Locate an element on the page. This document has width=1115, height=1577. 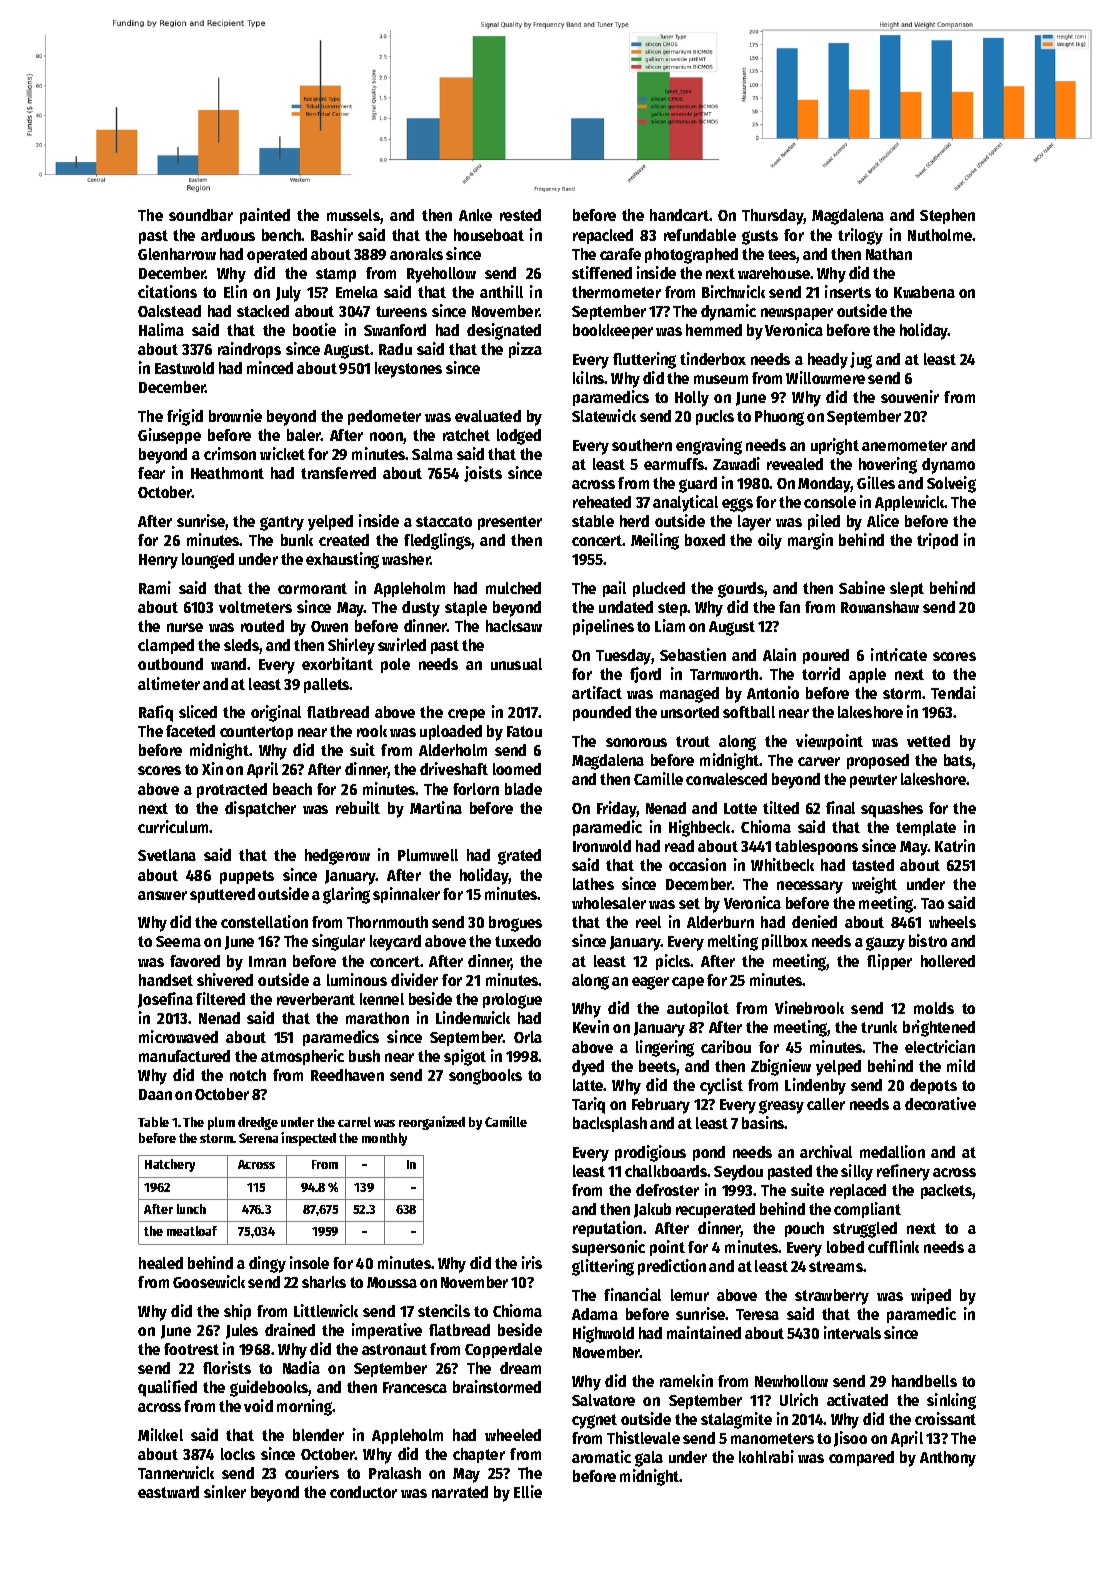
rebuilt is located at coordinates (358, 807).
